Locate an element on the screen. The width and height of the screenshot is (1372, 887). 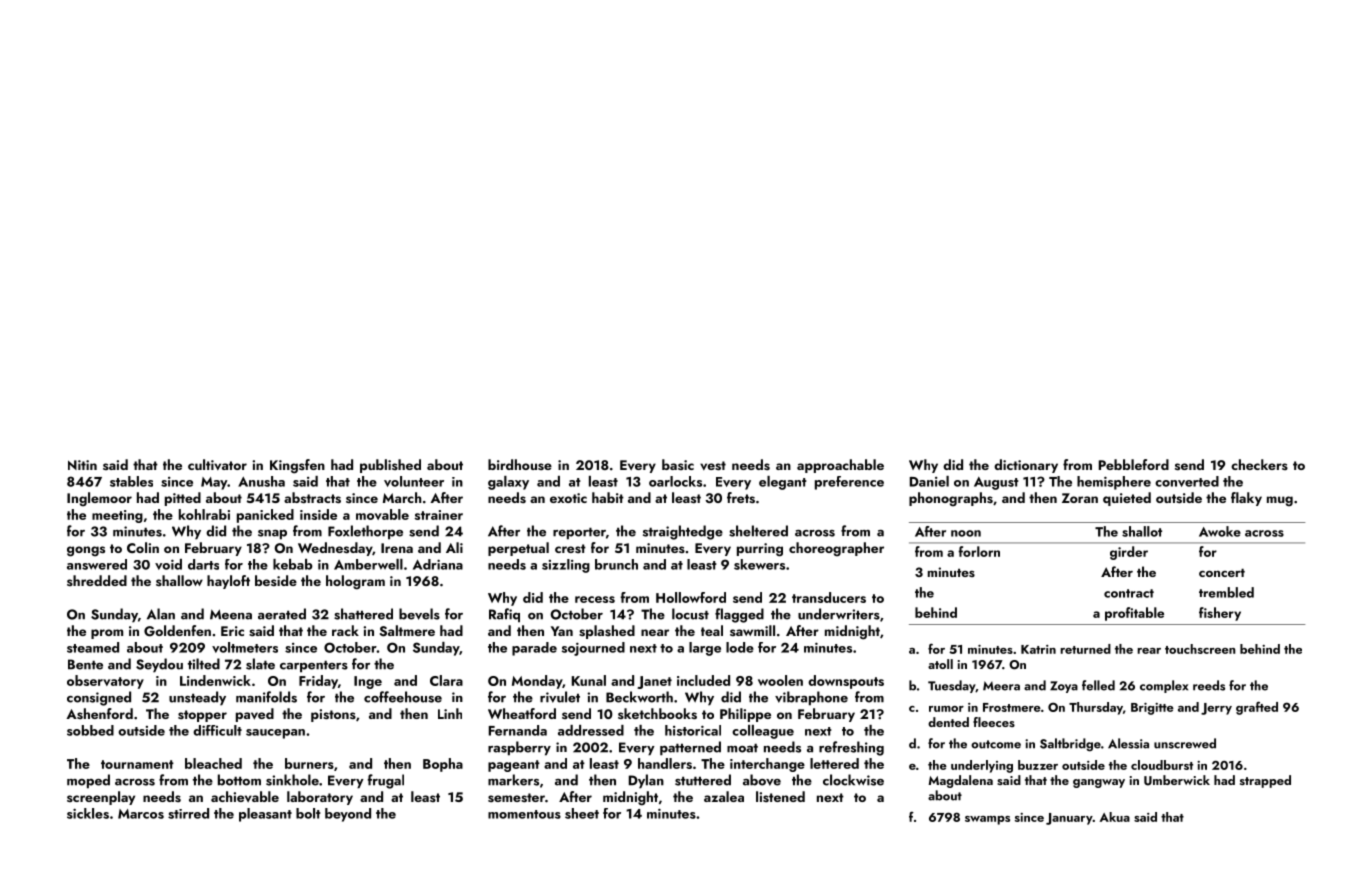
voltmeters is located at coordinates (245, 647).
